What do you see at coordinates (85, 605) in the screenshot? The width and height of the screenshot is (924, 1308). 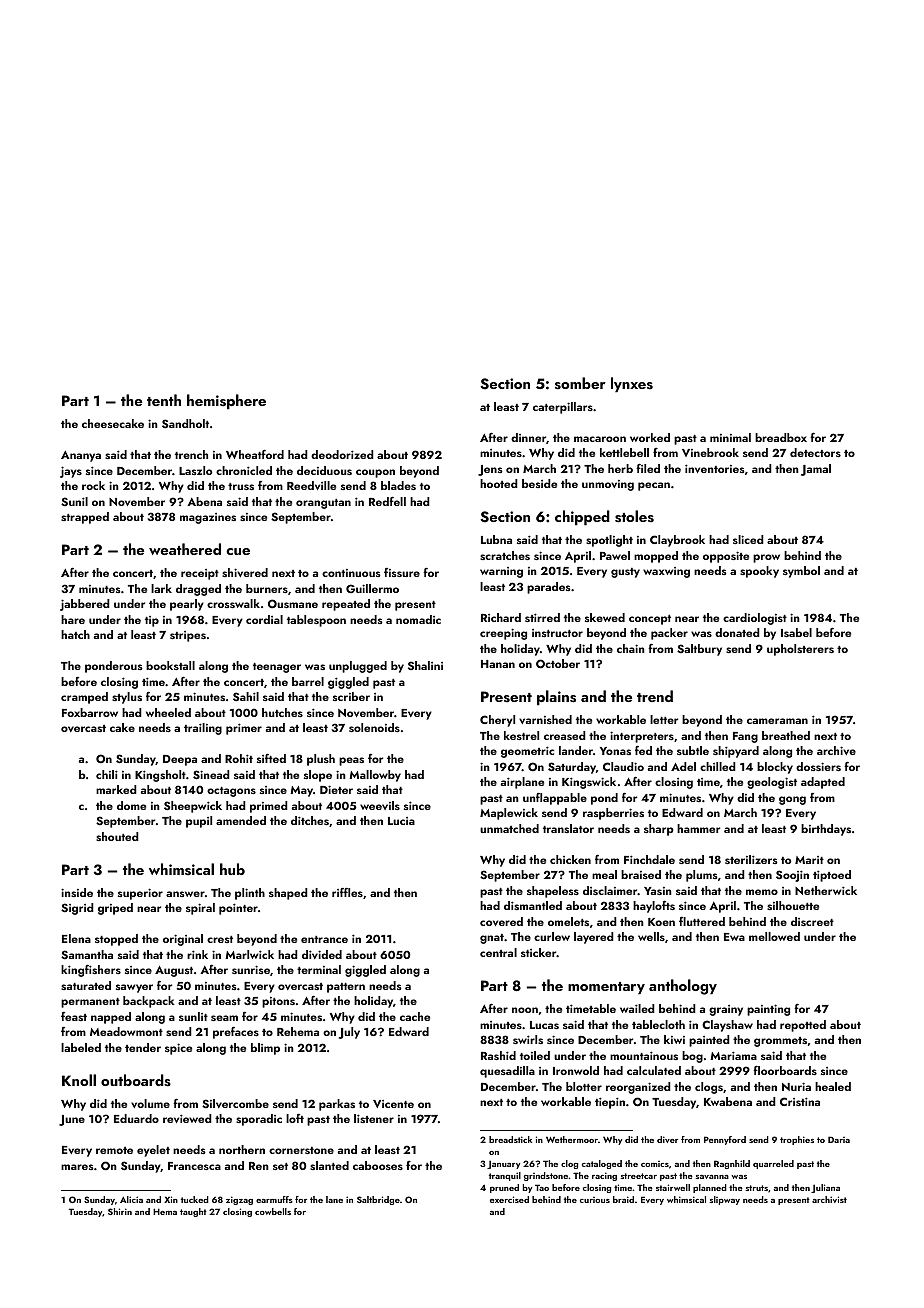 I see `jabbered` at bounding box center [85, 605].
